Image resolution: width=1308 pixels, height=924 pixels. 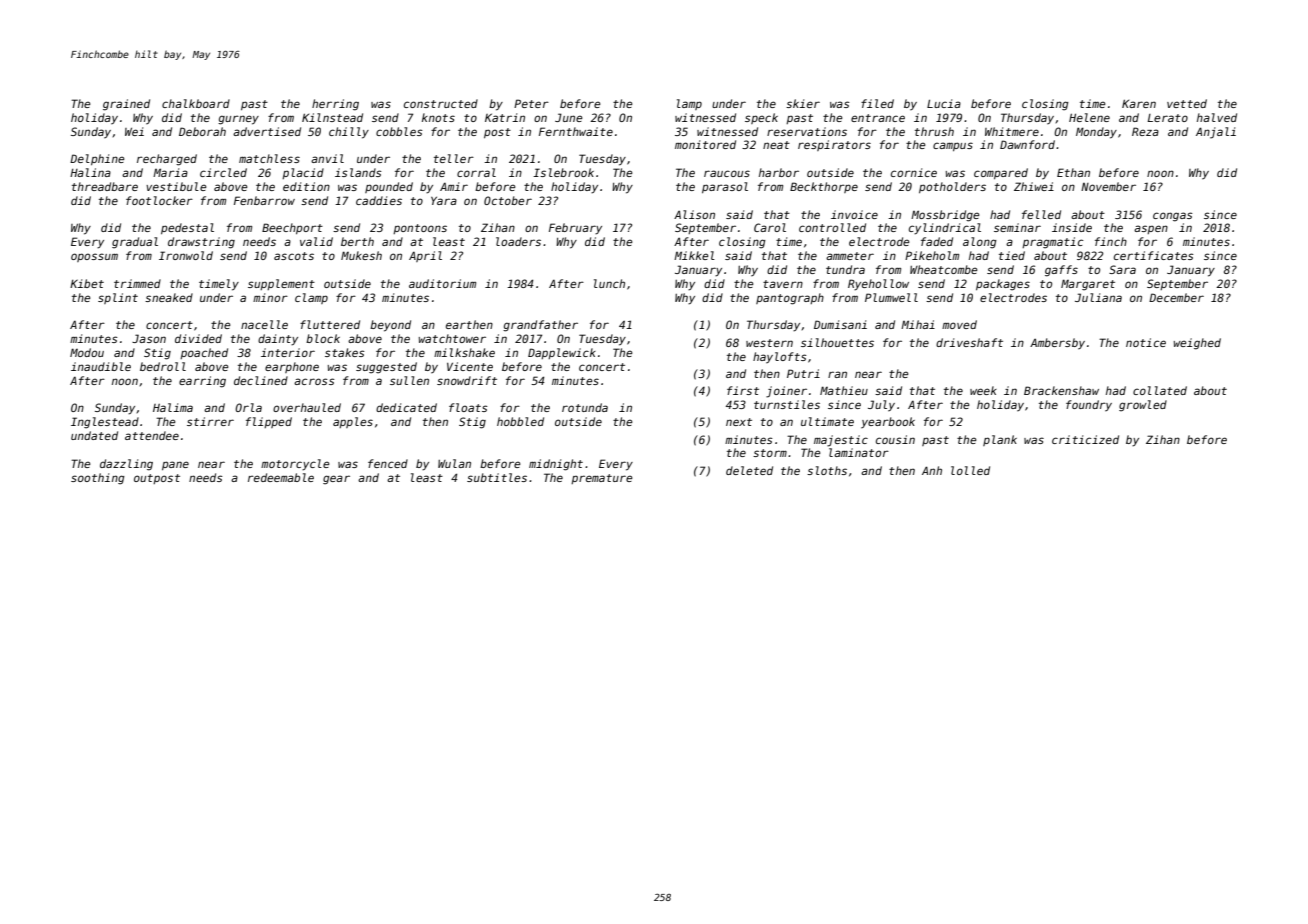 What do you see at coordinates (186, 255) in the screenshot?
I see `Ironwold` at bounding box center [186, 255].
